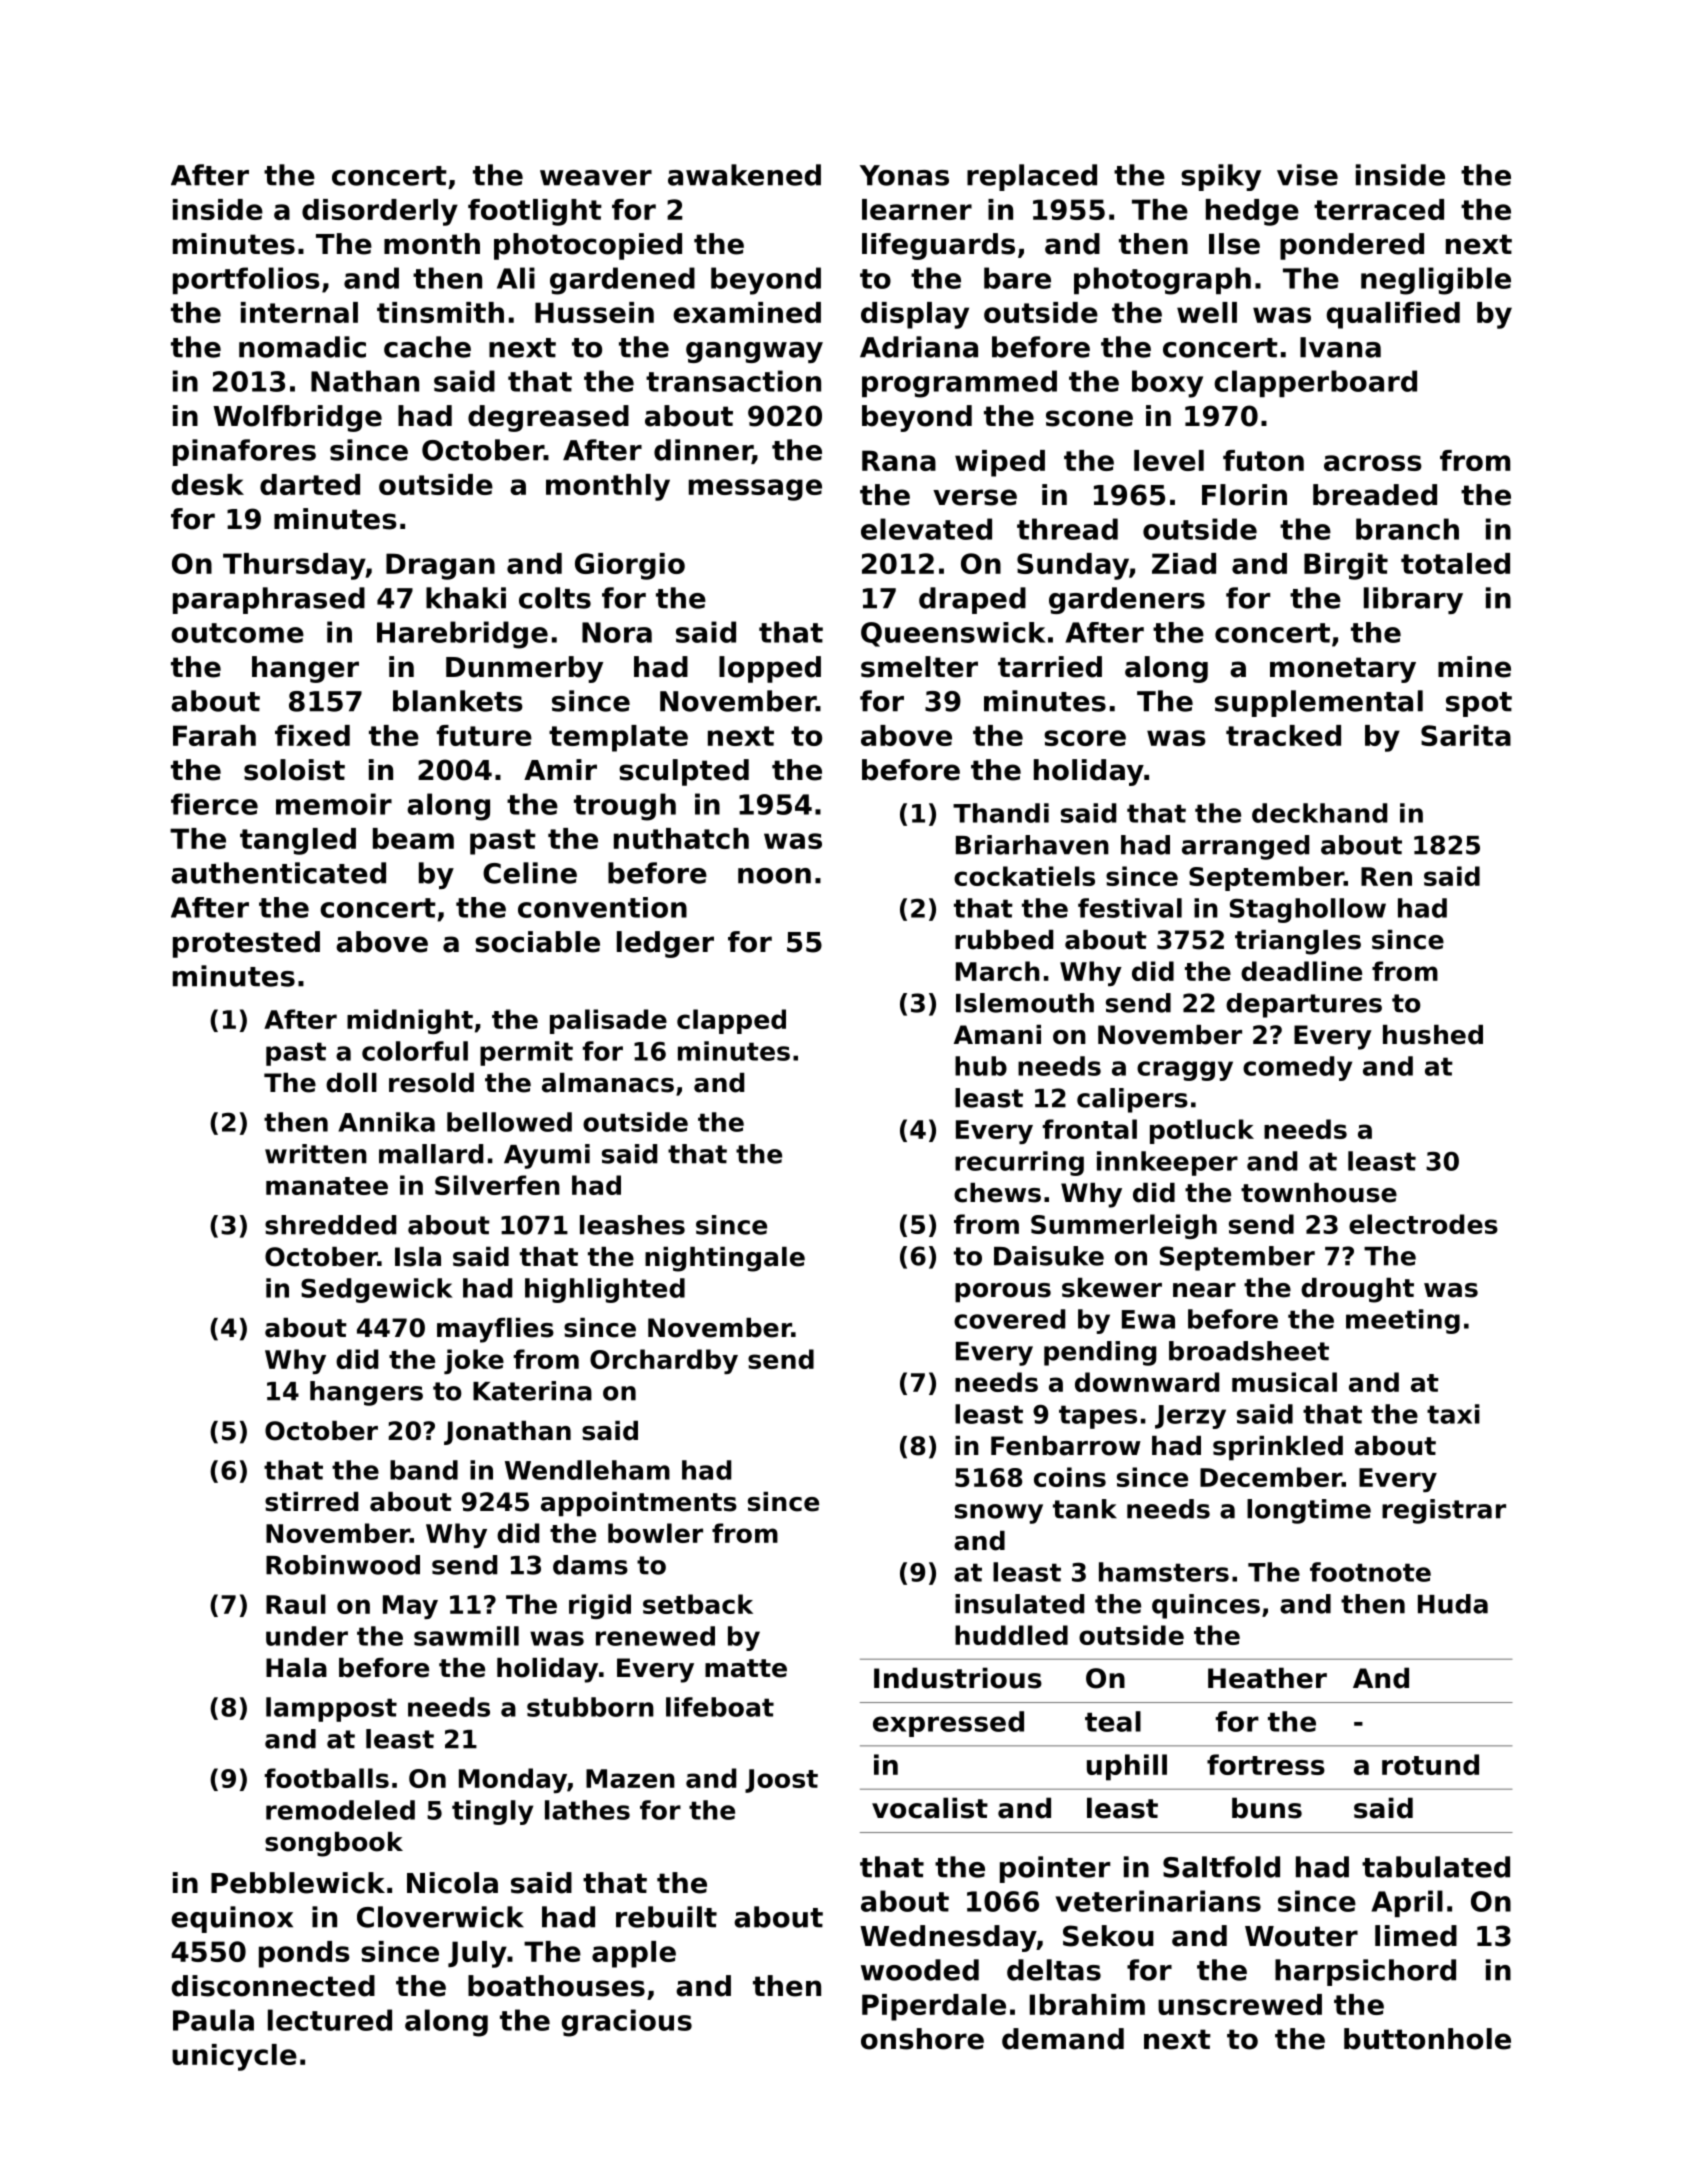 The height and width of the screenshot is (2178, 1683). Describe the element at coordinates (234, 2057) in the screenshot. I see `unicycle` at that location.
